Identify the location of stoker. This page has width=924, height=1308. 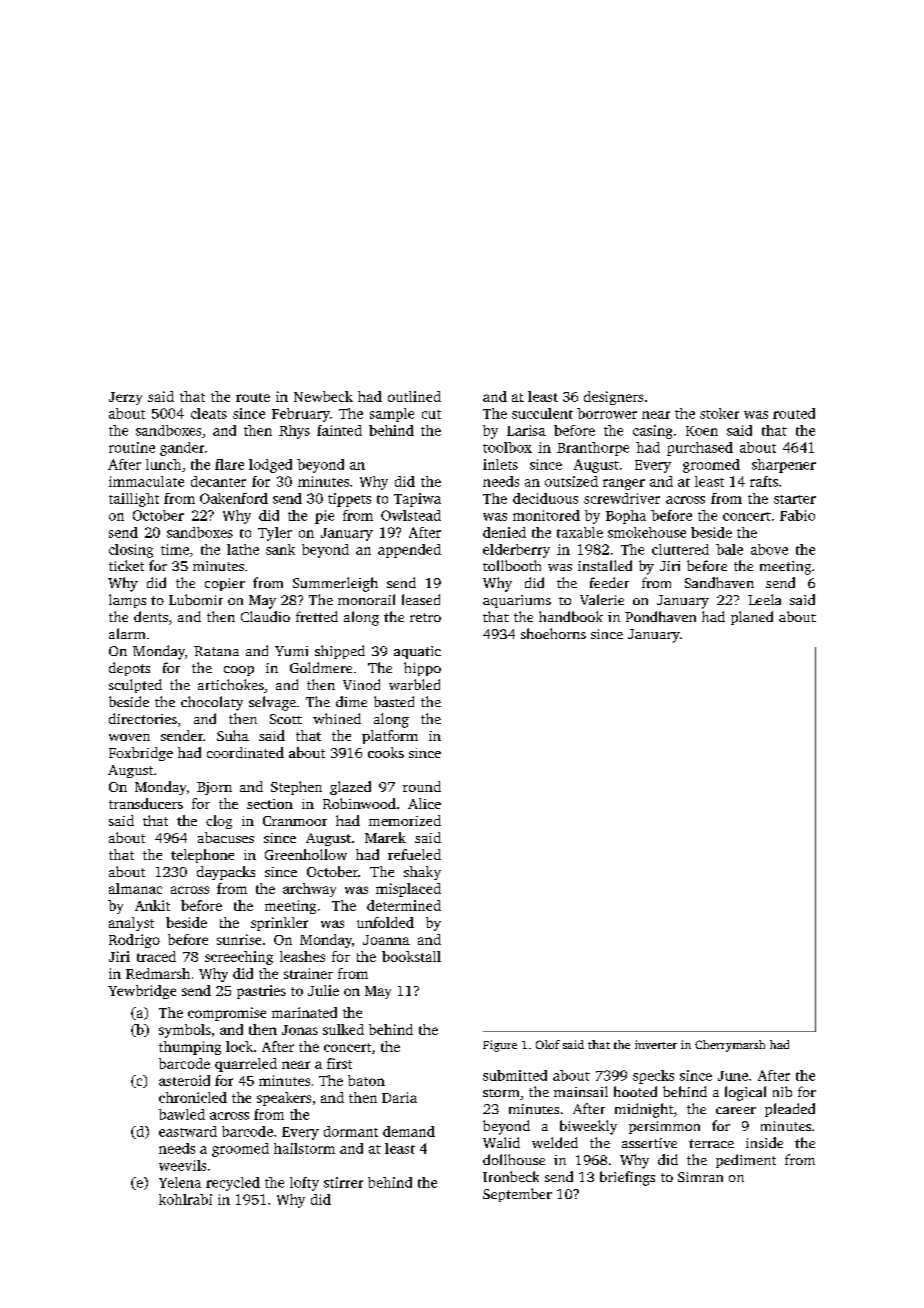
(719, 413).
